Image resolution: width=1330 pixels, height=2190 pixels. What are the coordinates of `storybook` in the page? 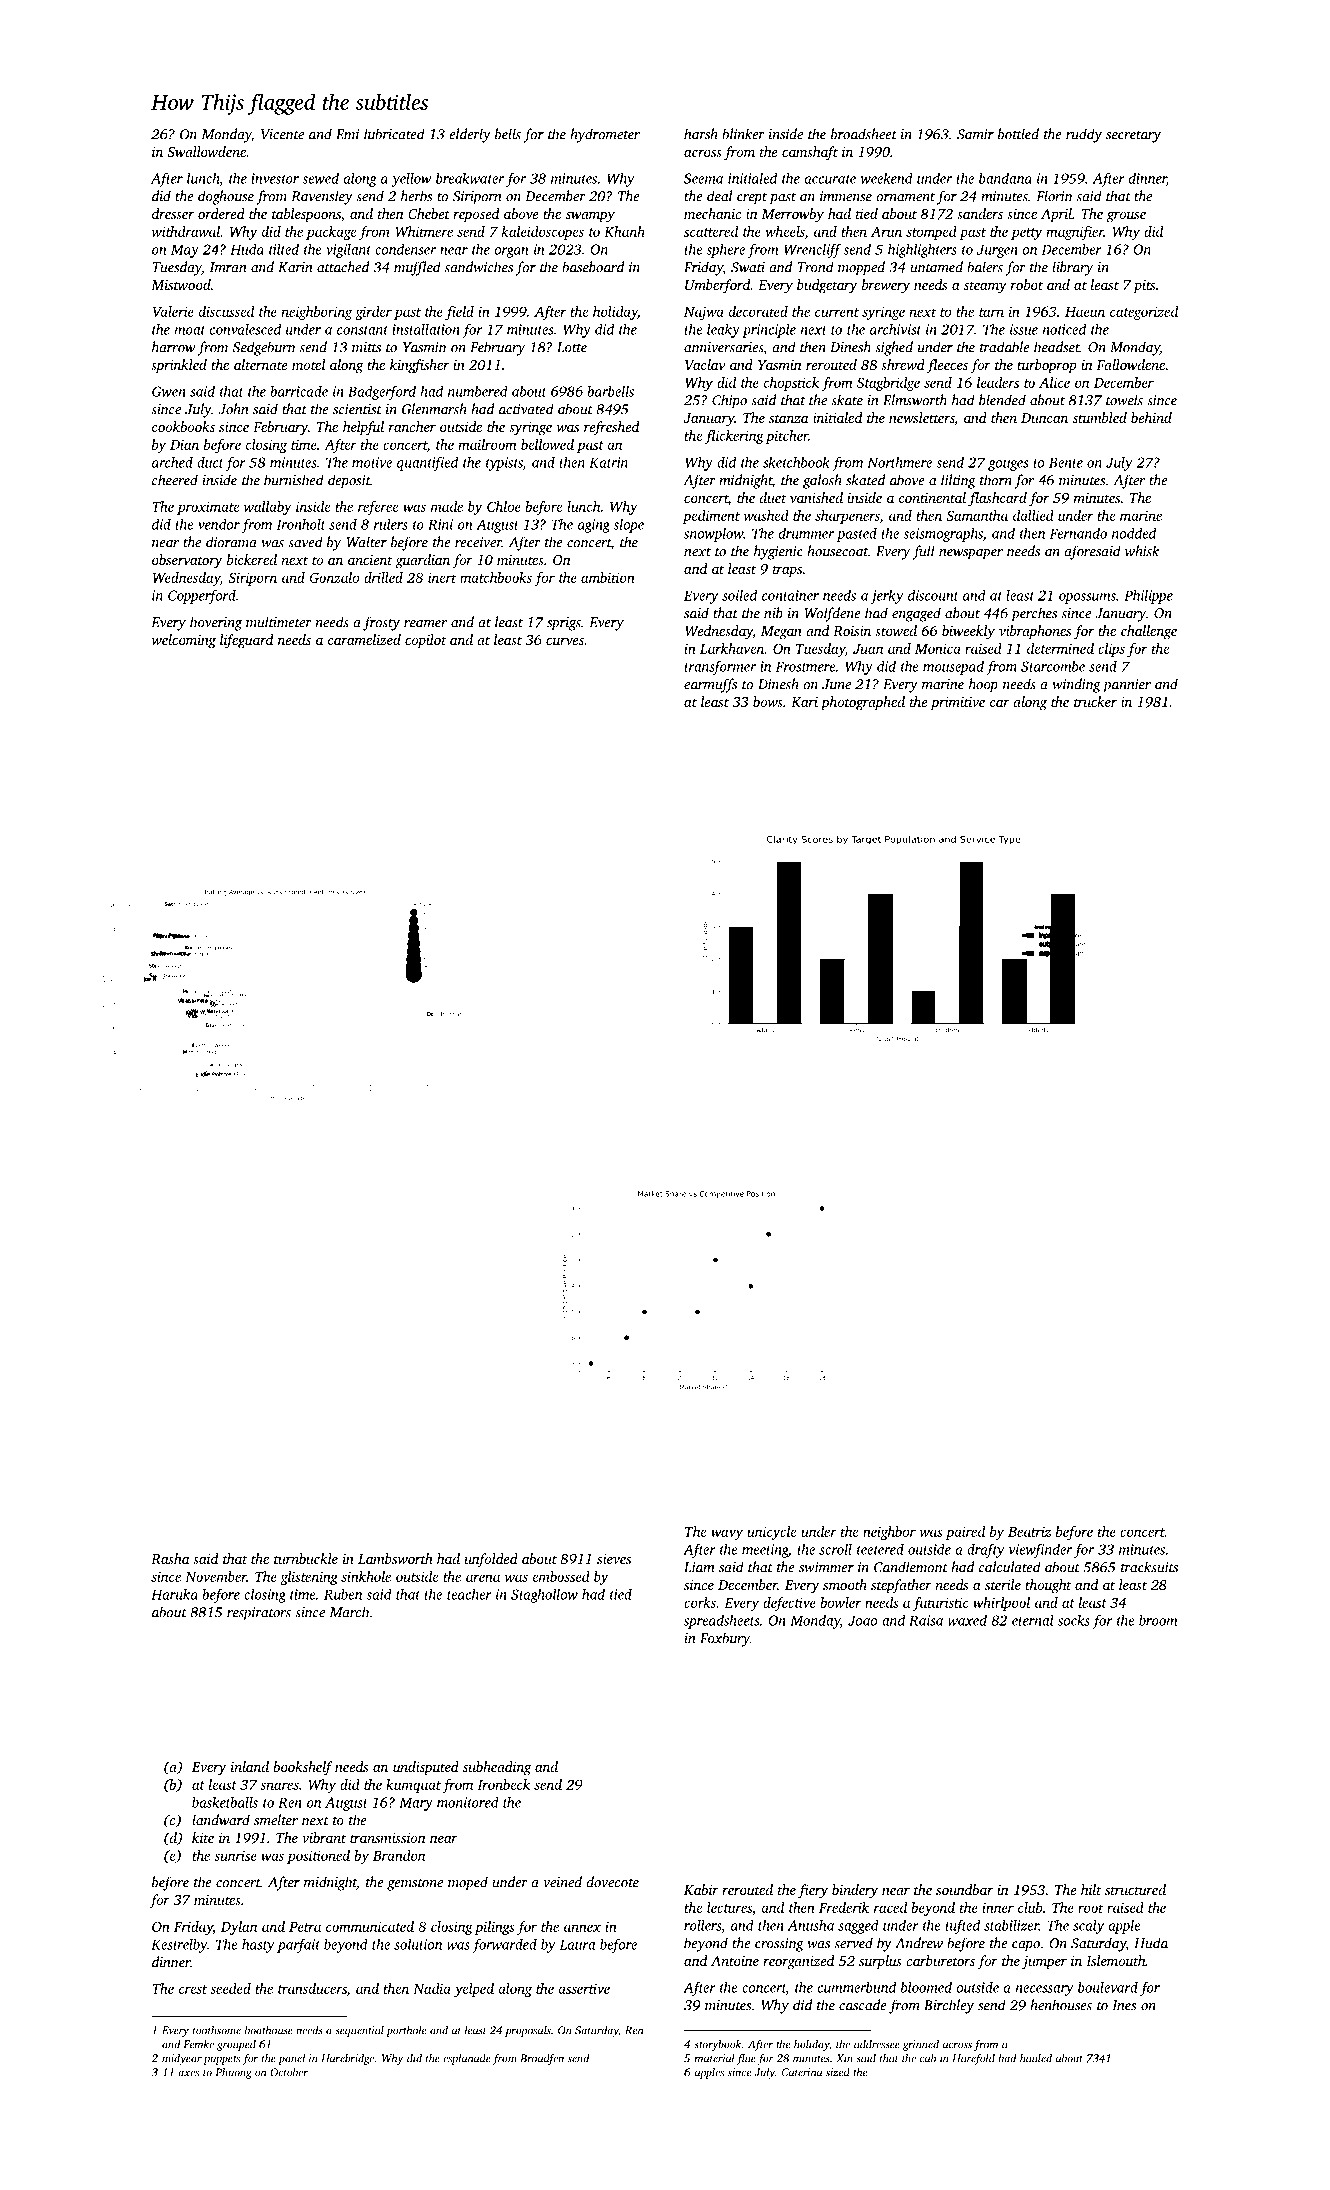 It's located at (718, 2045).
